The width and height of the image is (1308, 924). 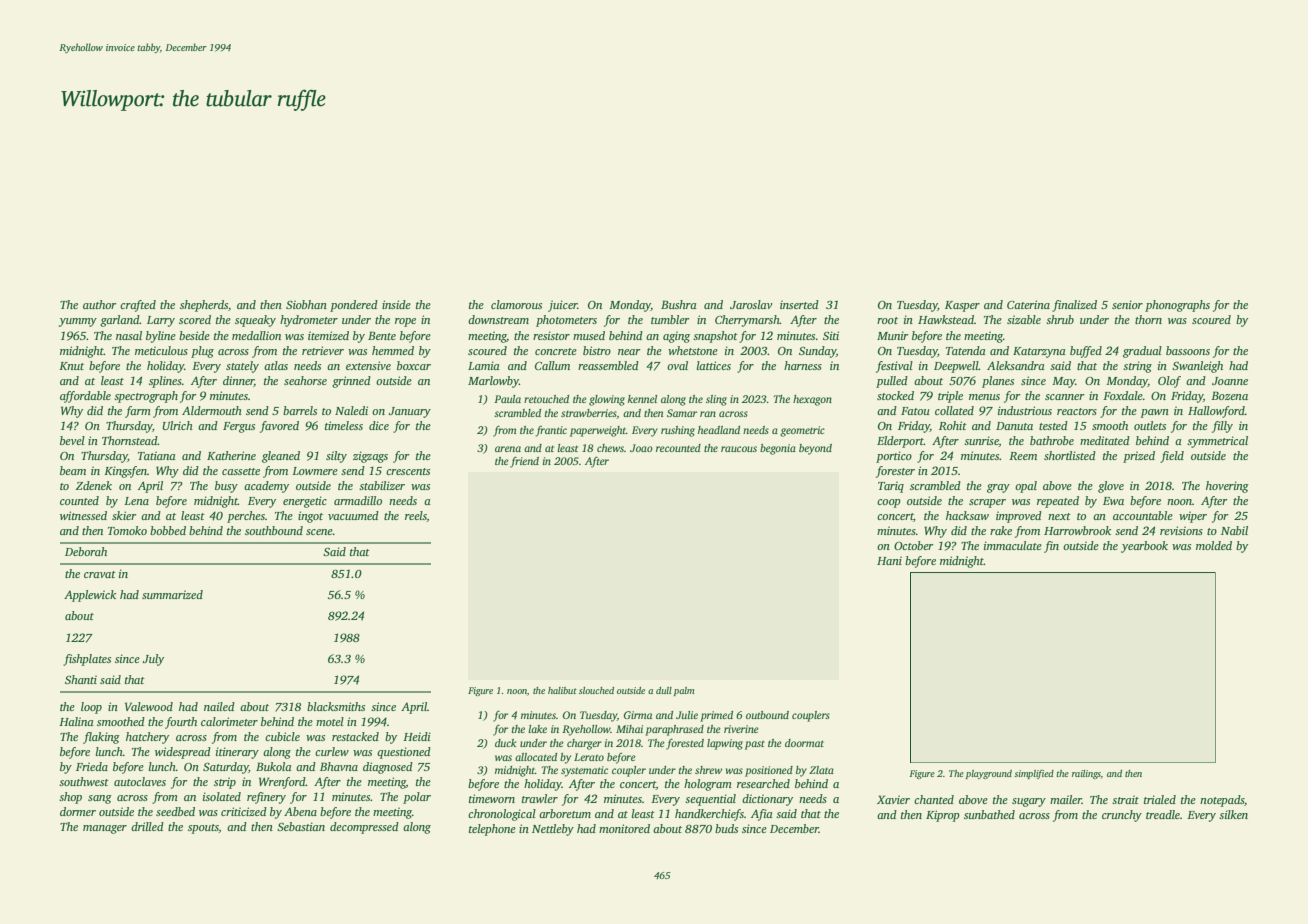 What do you see at coordinates (100, 304) in the image?
I see `author` at bounding box center [100, 304].
